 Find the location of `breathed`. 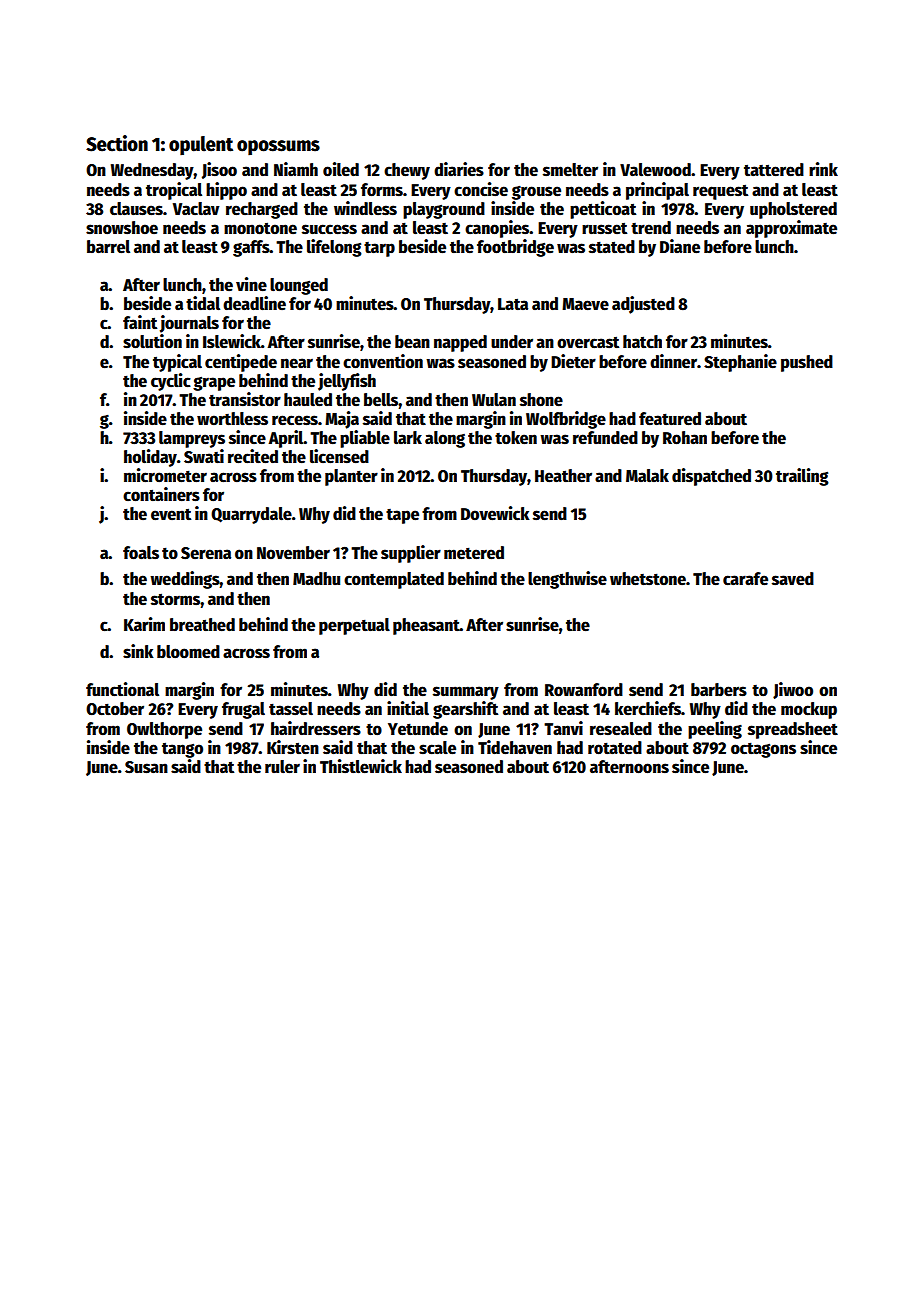

breathed is located at coordinates (202, 625).
